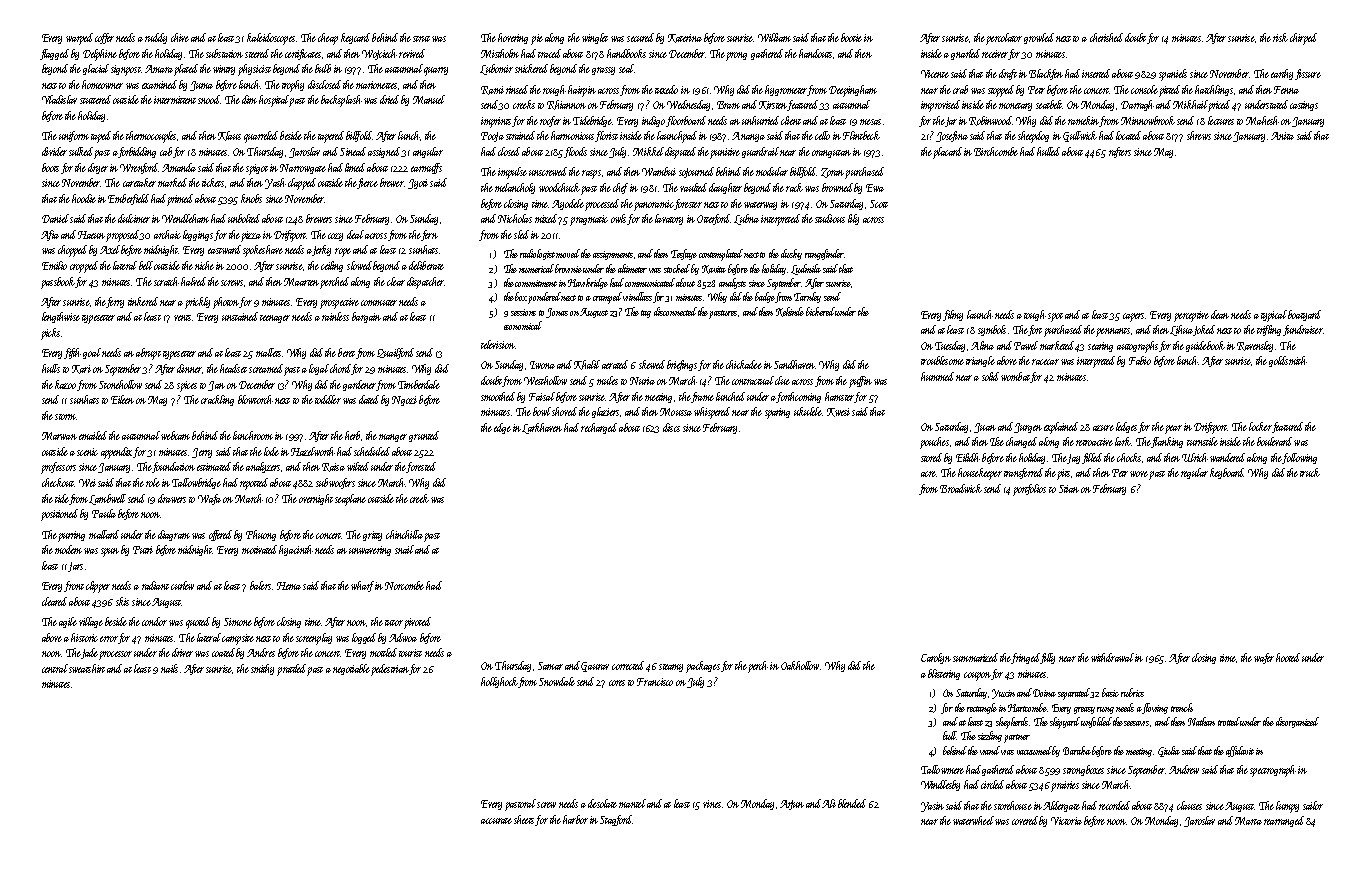 Image resolution: width=1372 pixels, height=887 pixels. What do you see at coordinates (55, 218) in the document?
I see `Daniel` at bounding box center [55, 218].
